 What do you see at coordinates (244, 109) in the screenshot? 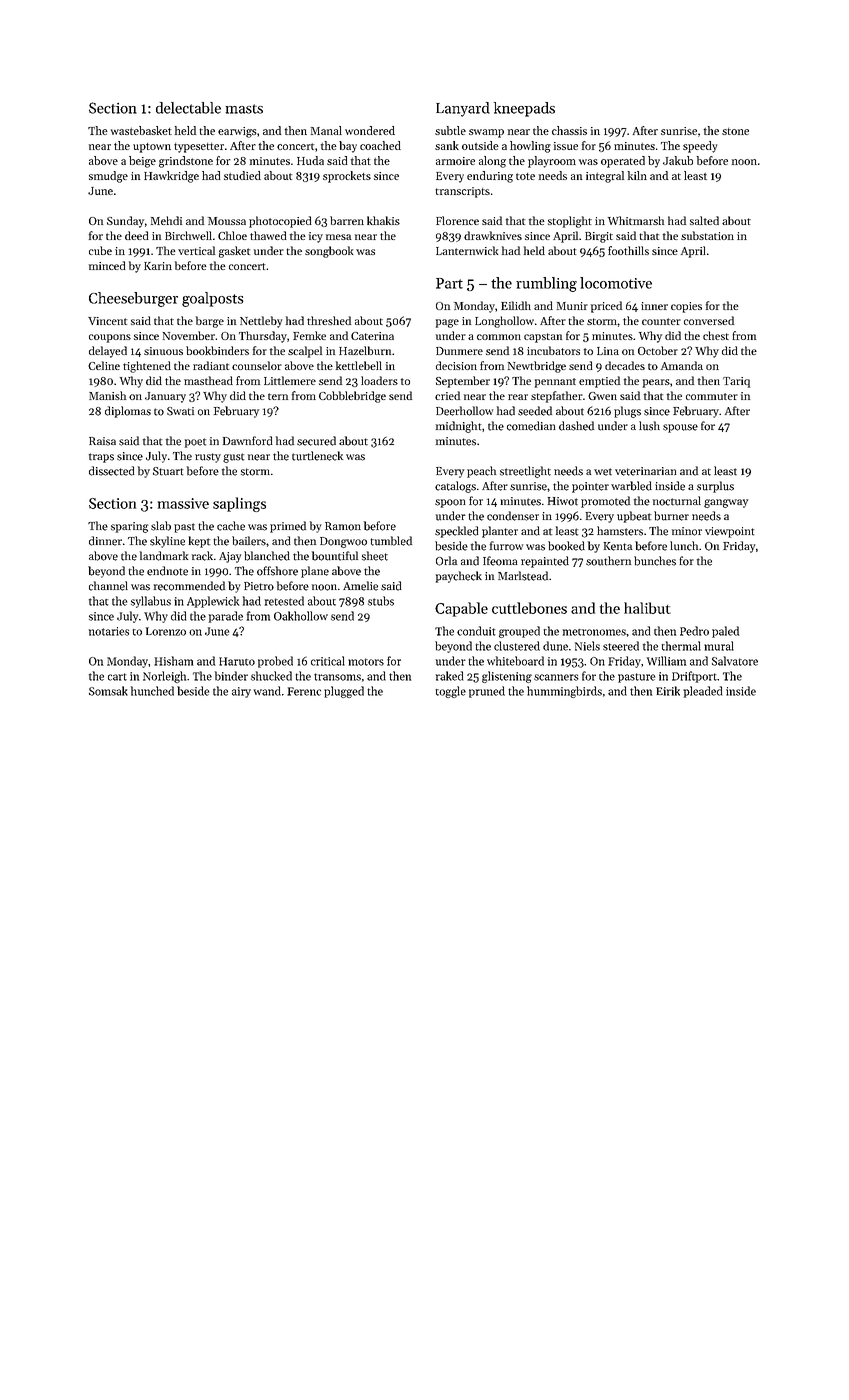
I see `masts` at bounding box center [244, 109].
